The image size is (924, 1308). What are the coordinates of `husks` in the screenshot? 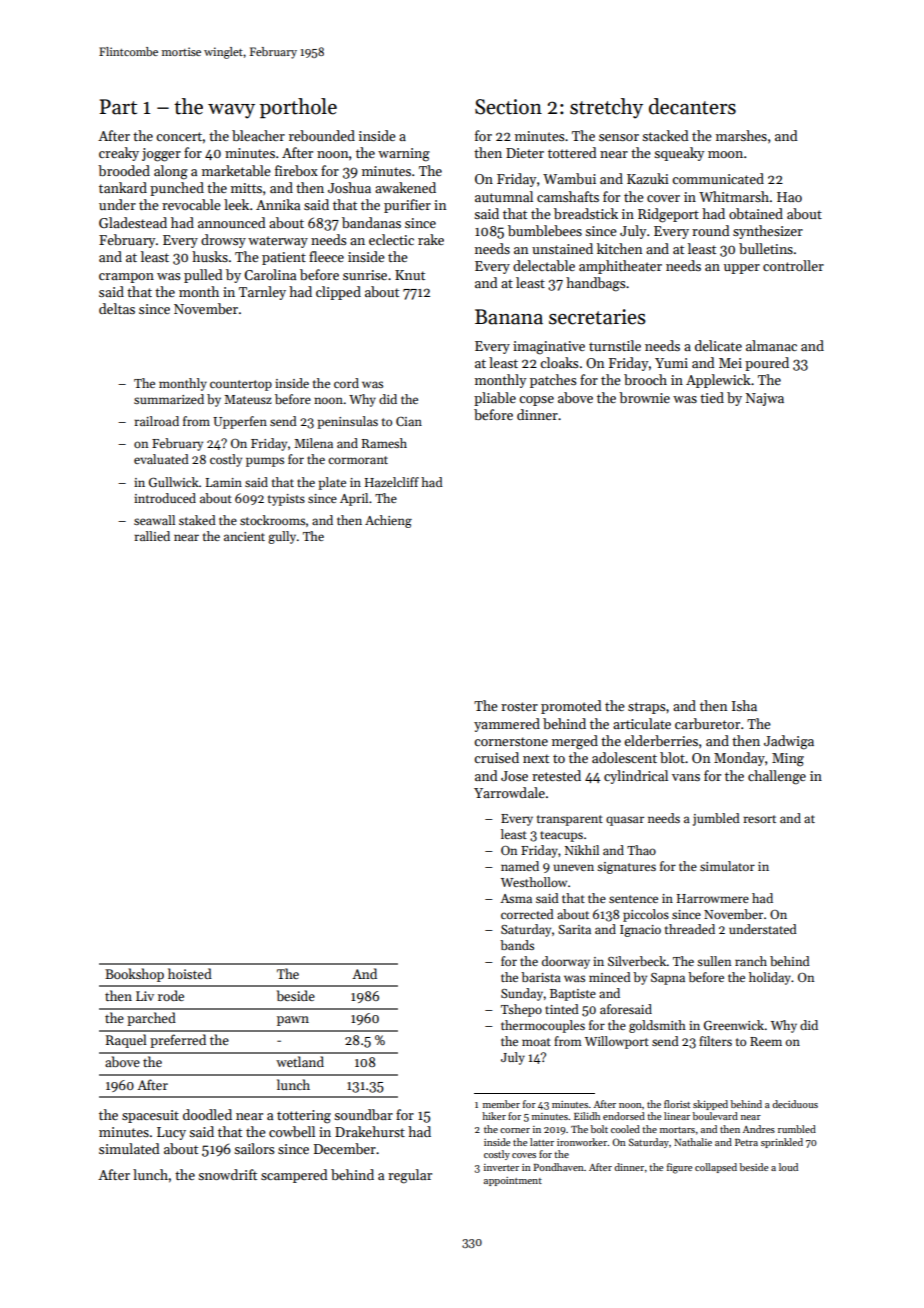 It's located at (210, 256).
